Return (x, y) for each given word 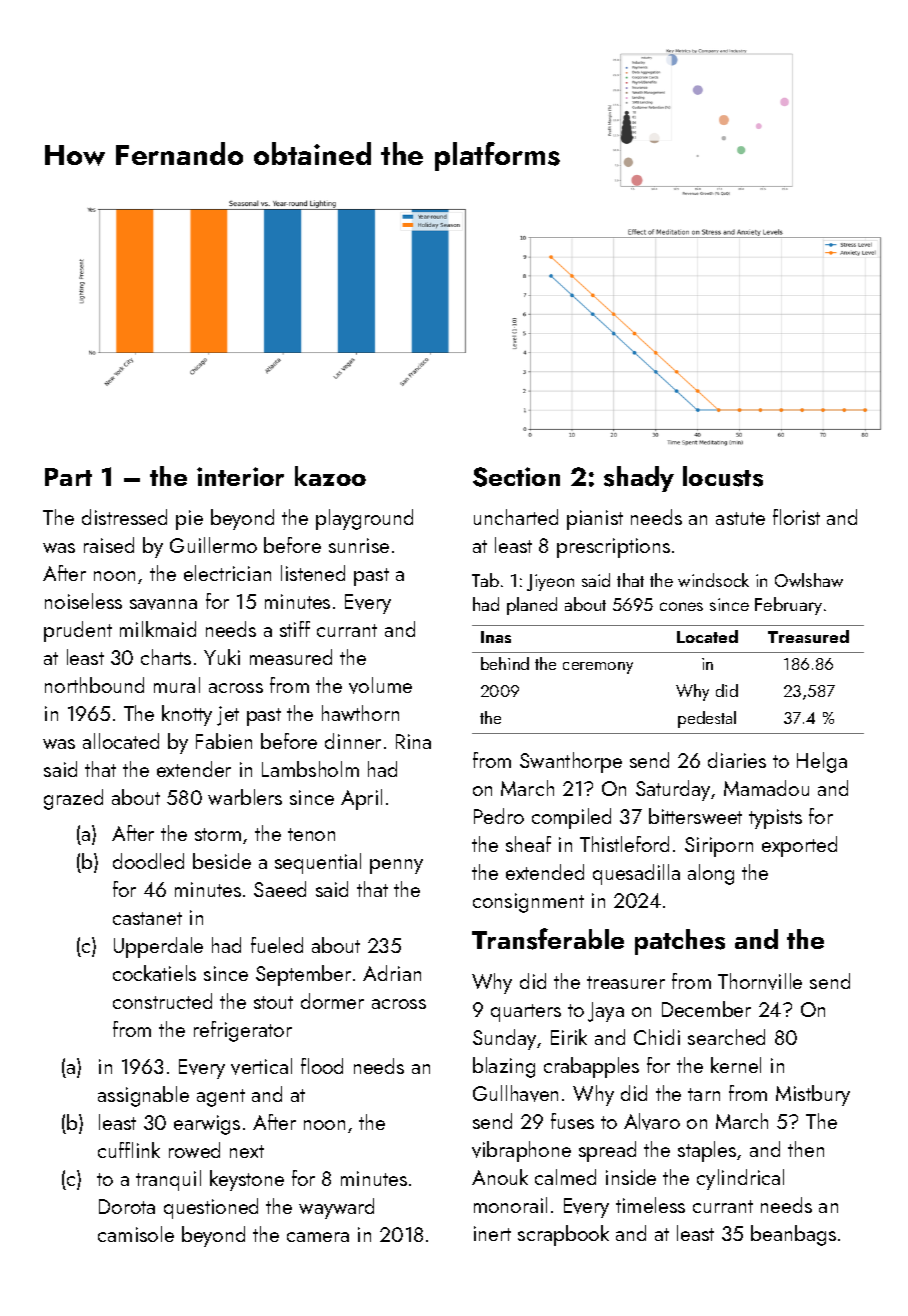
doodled (148, 861)
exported (799, 846)
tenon (311, 834)
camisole (136, 1234)
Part (68, 477)
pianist (595, 520)
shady (639, 479)
